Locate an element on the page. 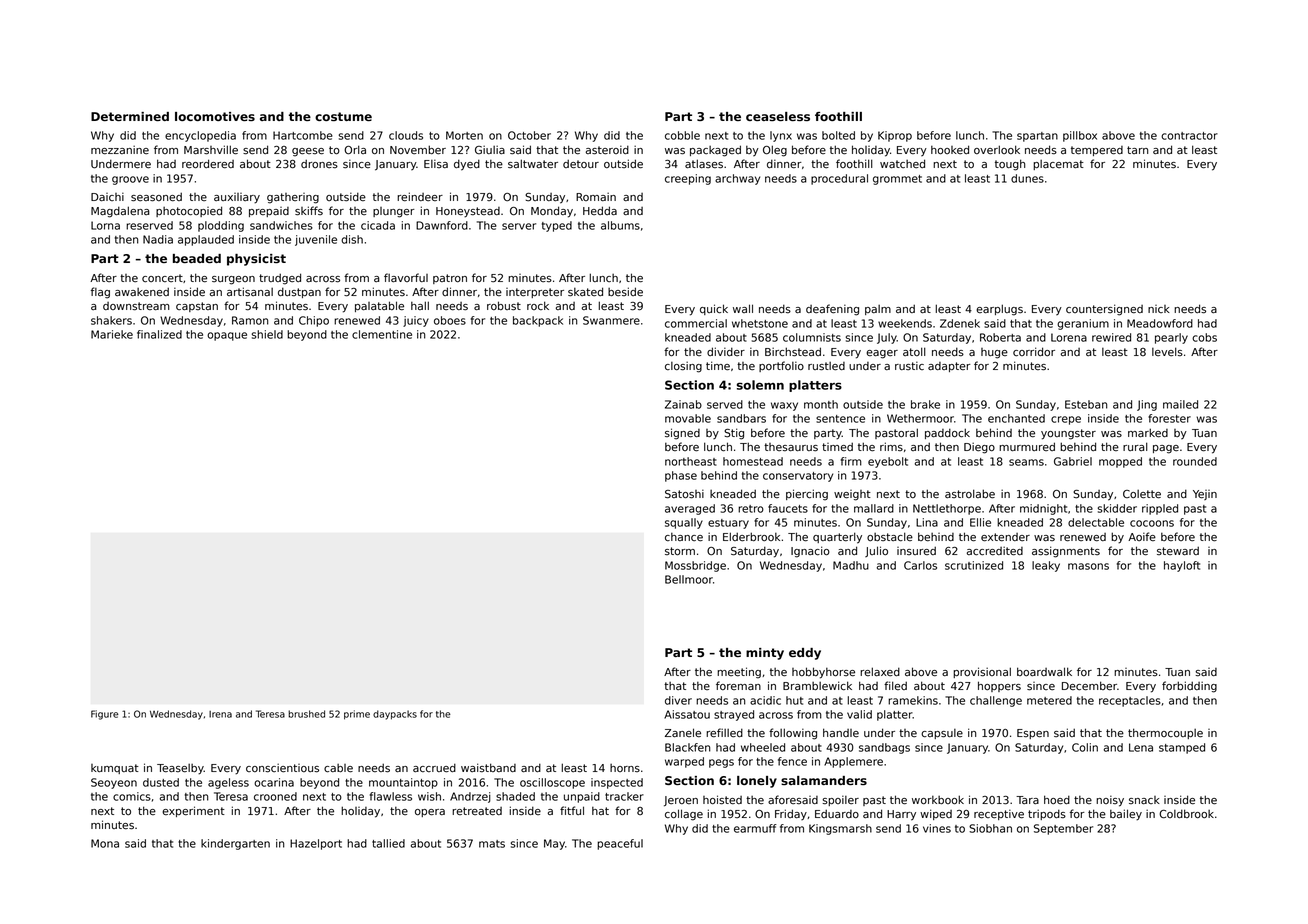 The image size is (1308, 924). Monday is located at coordinates (552, 212).
